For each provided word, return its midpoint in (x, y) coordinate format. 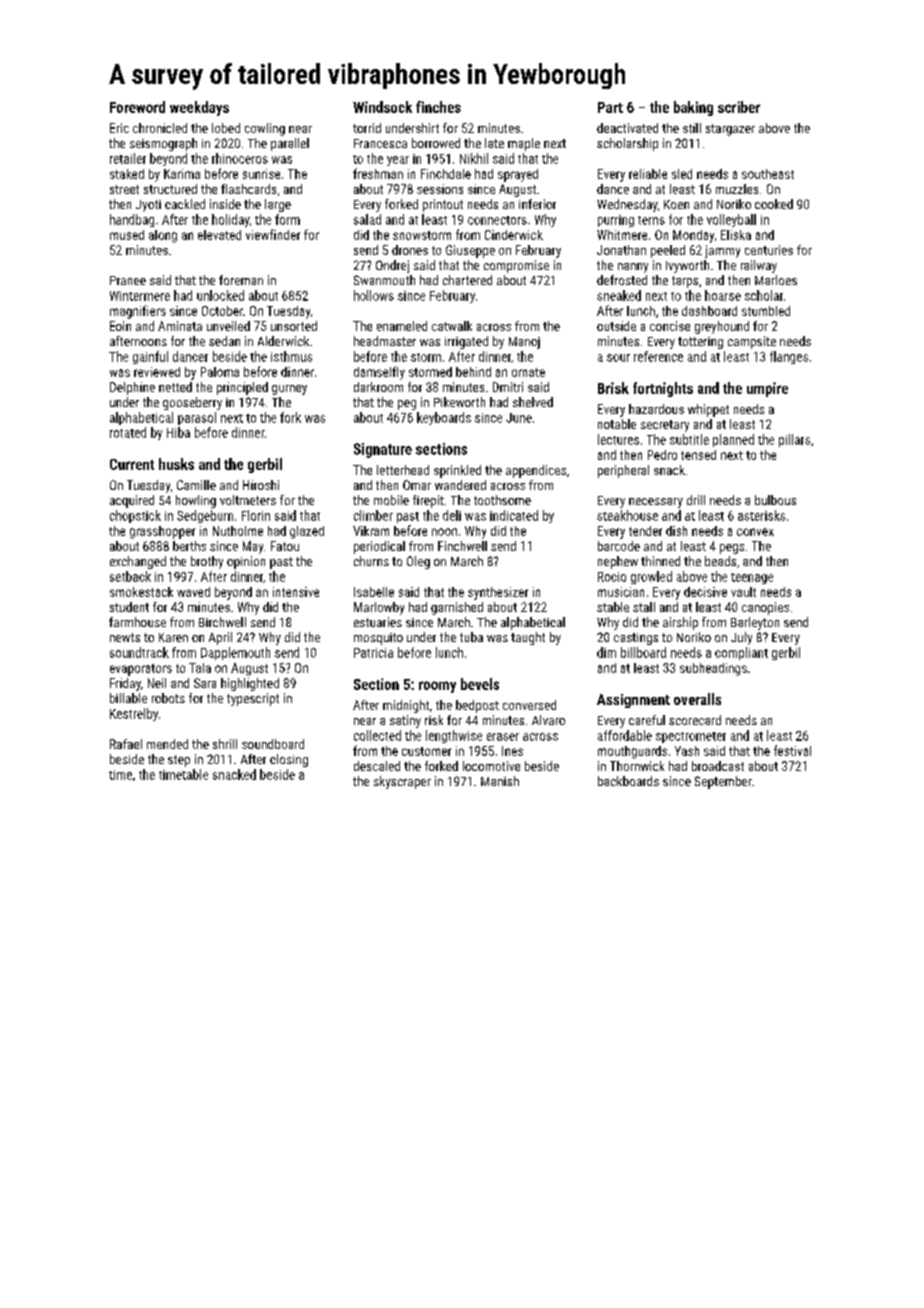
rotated (128, 432)
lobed (226, 128)
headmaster (385, 341)
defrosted (622, 280)
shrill (225, 744)
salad (367, 219)
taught (528, 638)
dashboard (709, 311)
